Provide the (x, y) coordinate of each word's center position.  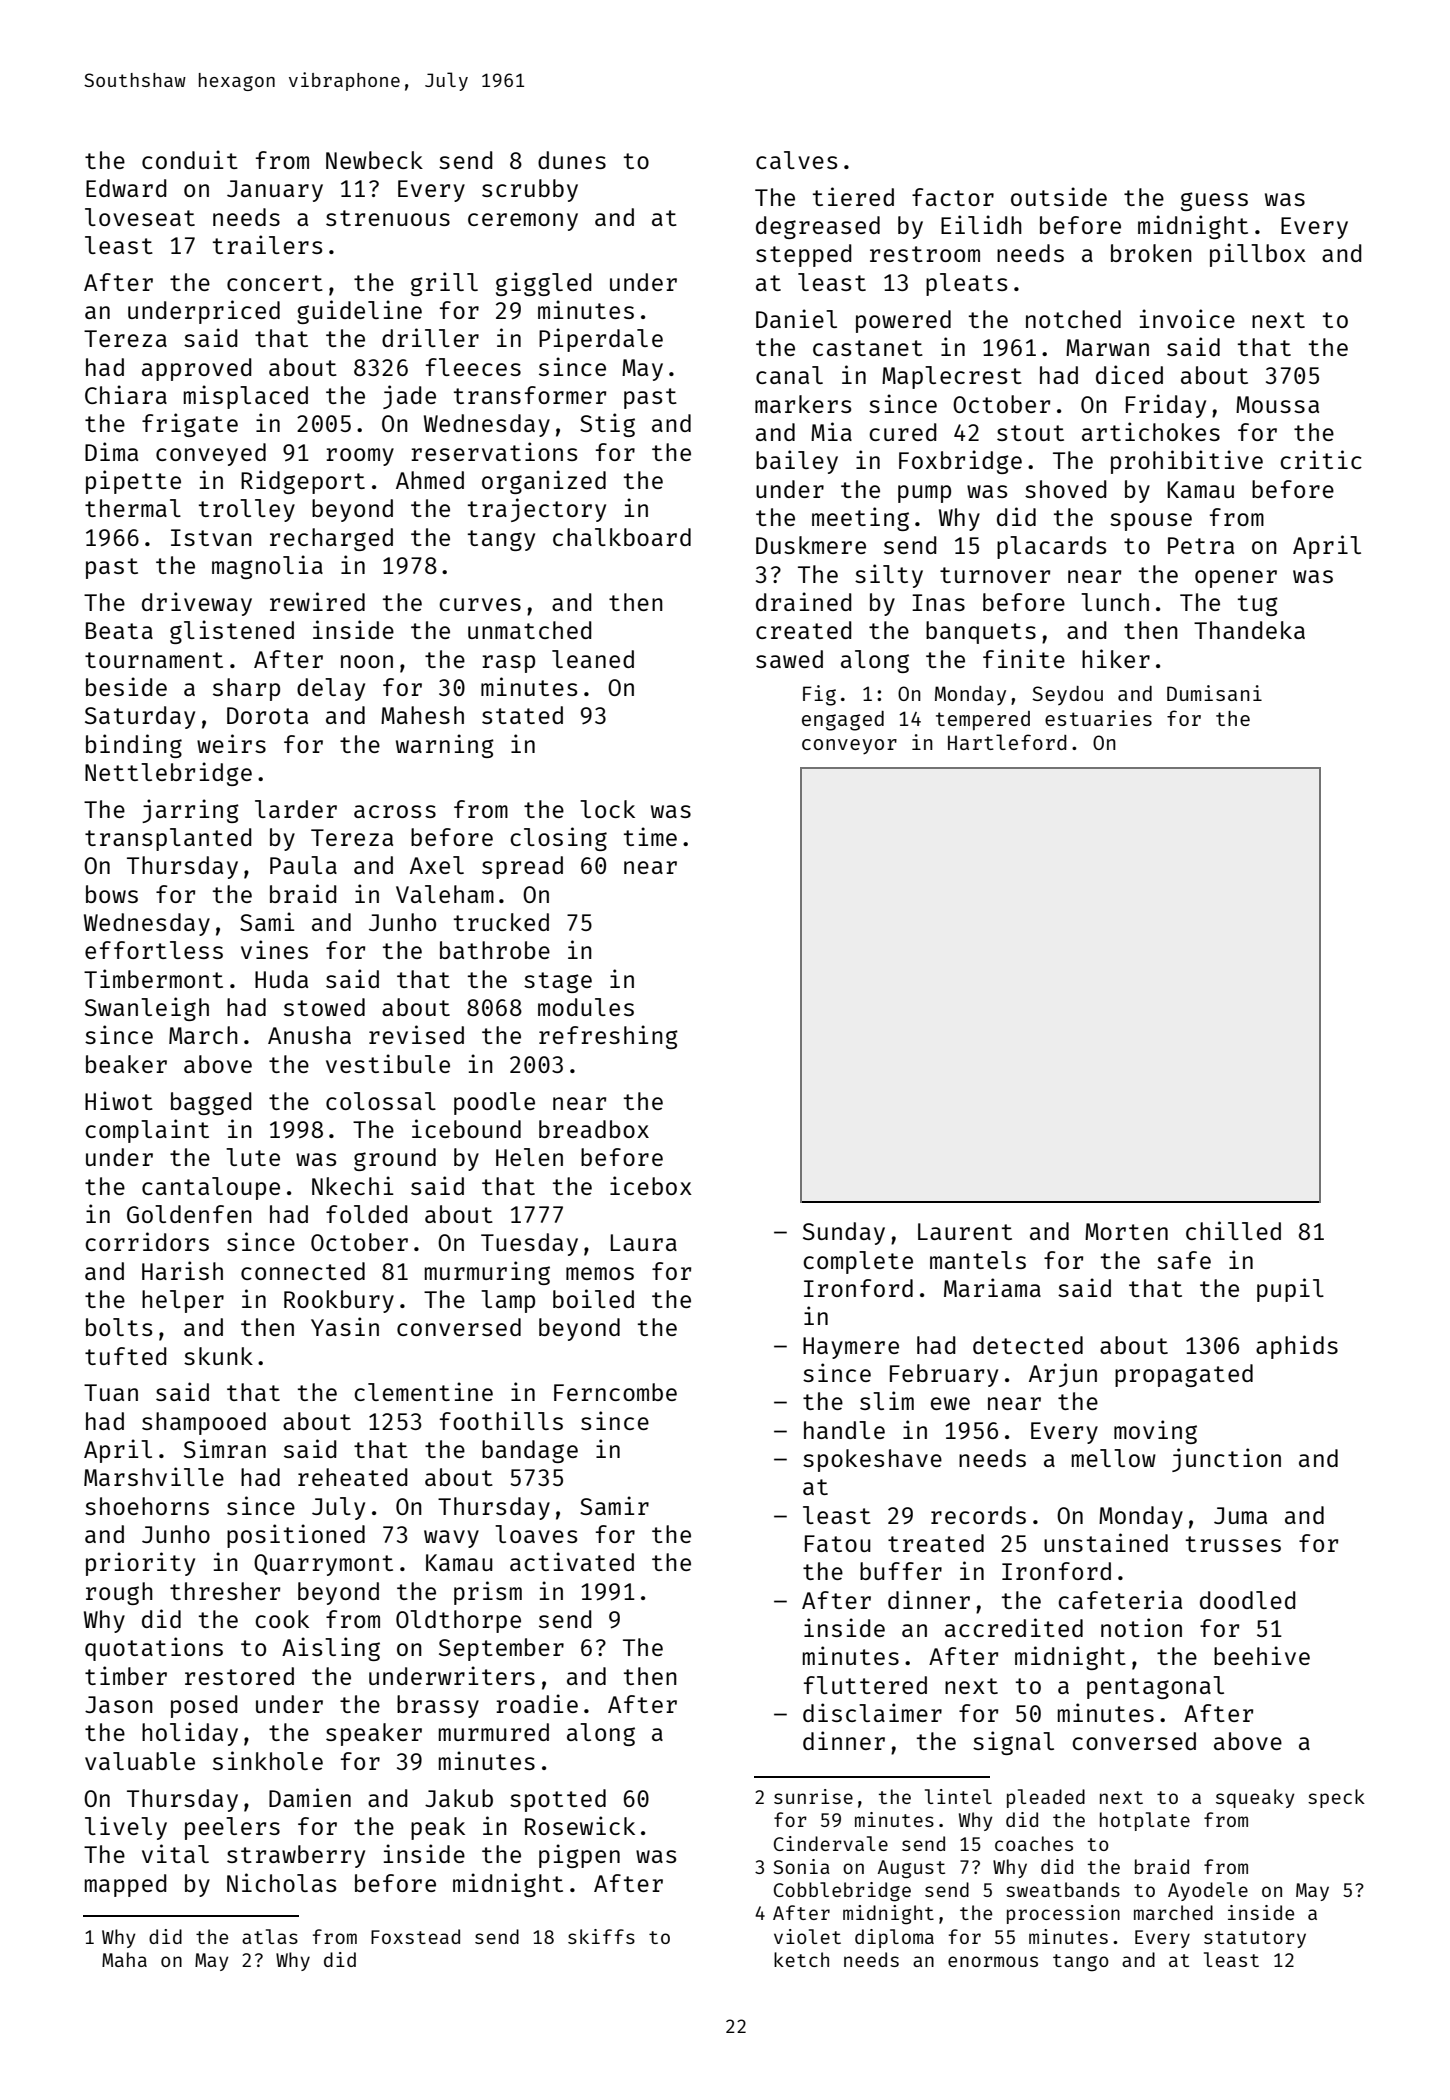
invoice (1187, 318)
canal (789, 375)
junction (1226, 1460)
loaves (536, 1534)
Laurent (965, 1231)
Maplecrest (952, 377)
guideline (359, 312)
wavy (451, 1539)
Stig (607, 425)
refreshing (608, 1037)
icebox (651, 1185)
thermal (133, 508)
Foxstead (415, 1936)
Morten (1126, 1231)
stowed (324, 1007)
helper (183, 1301)
